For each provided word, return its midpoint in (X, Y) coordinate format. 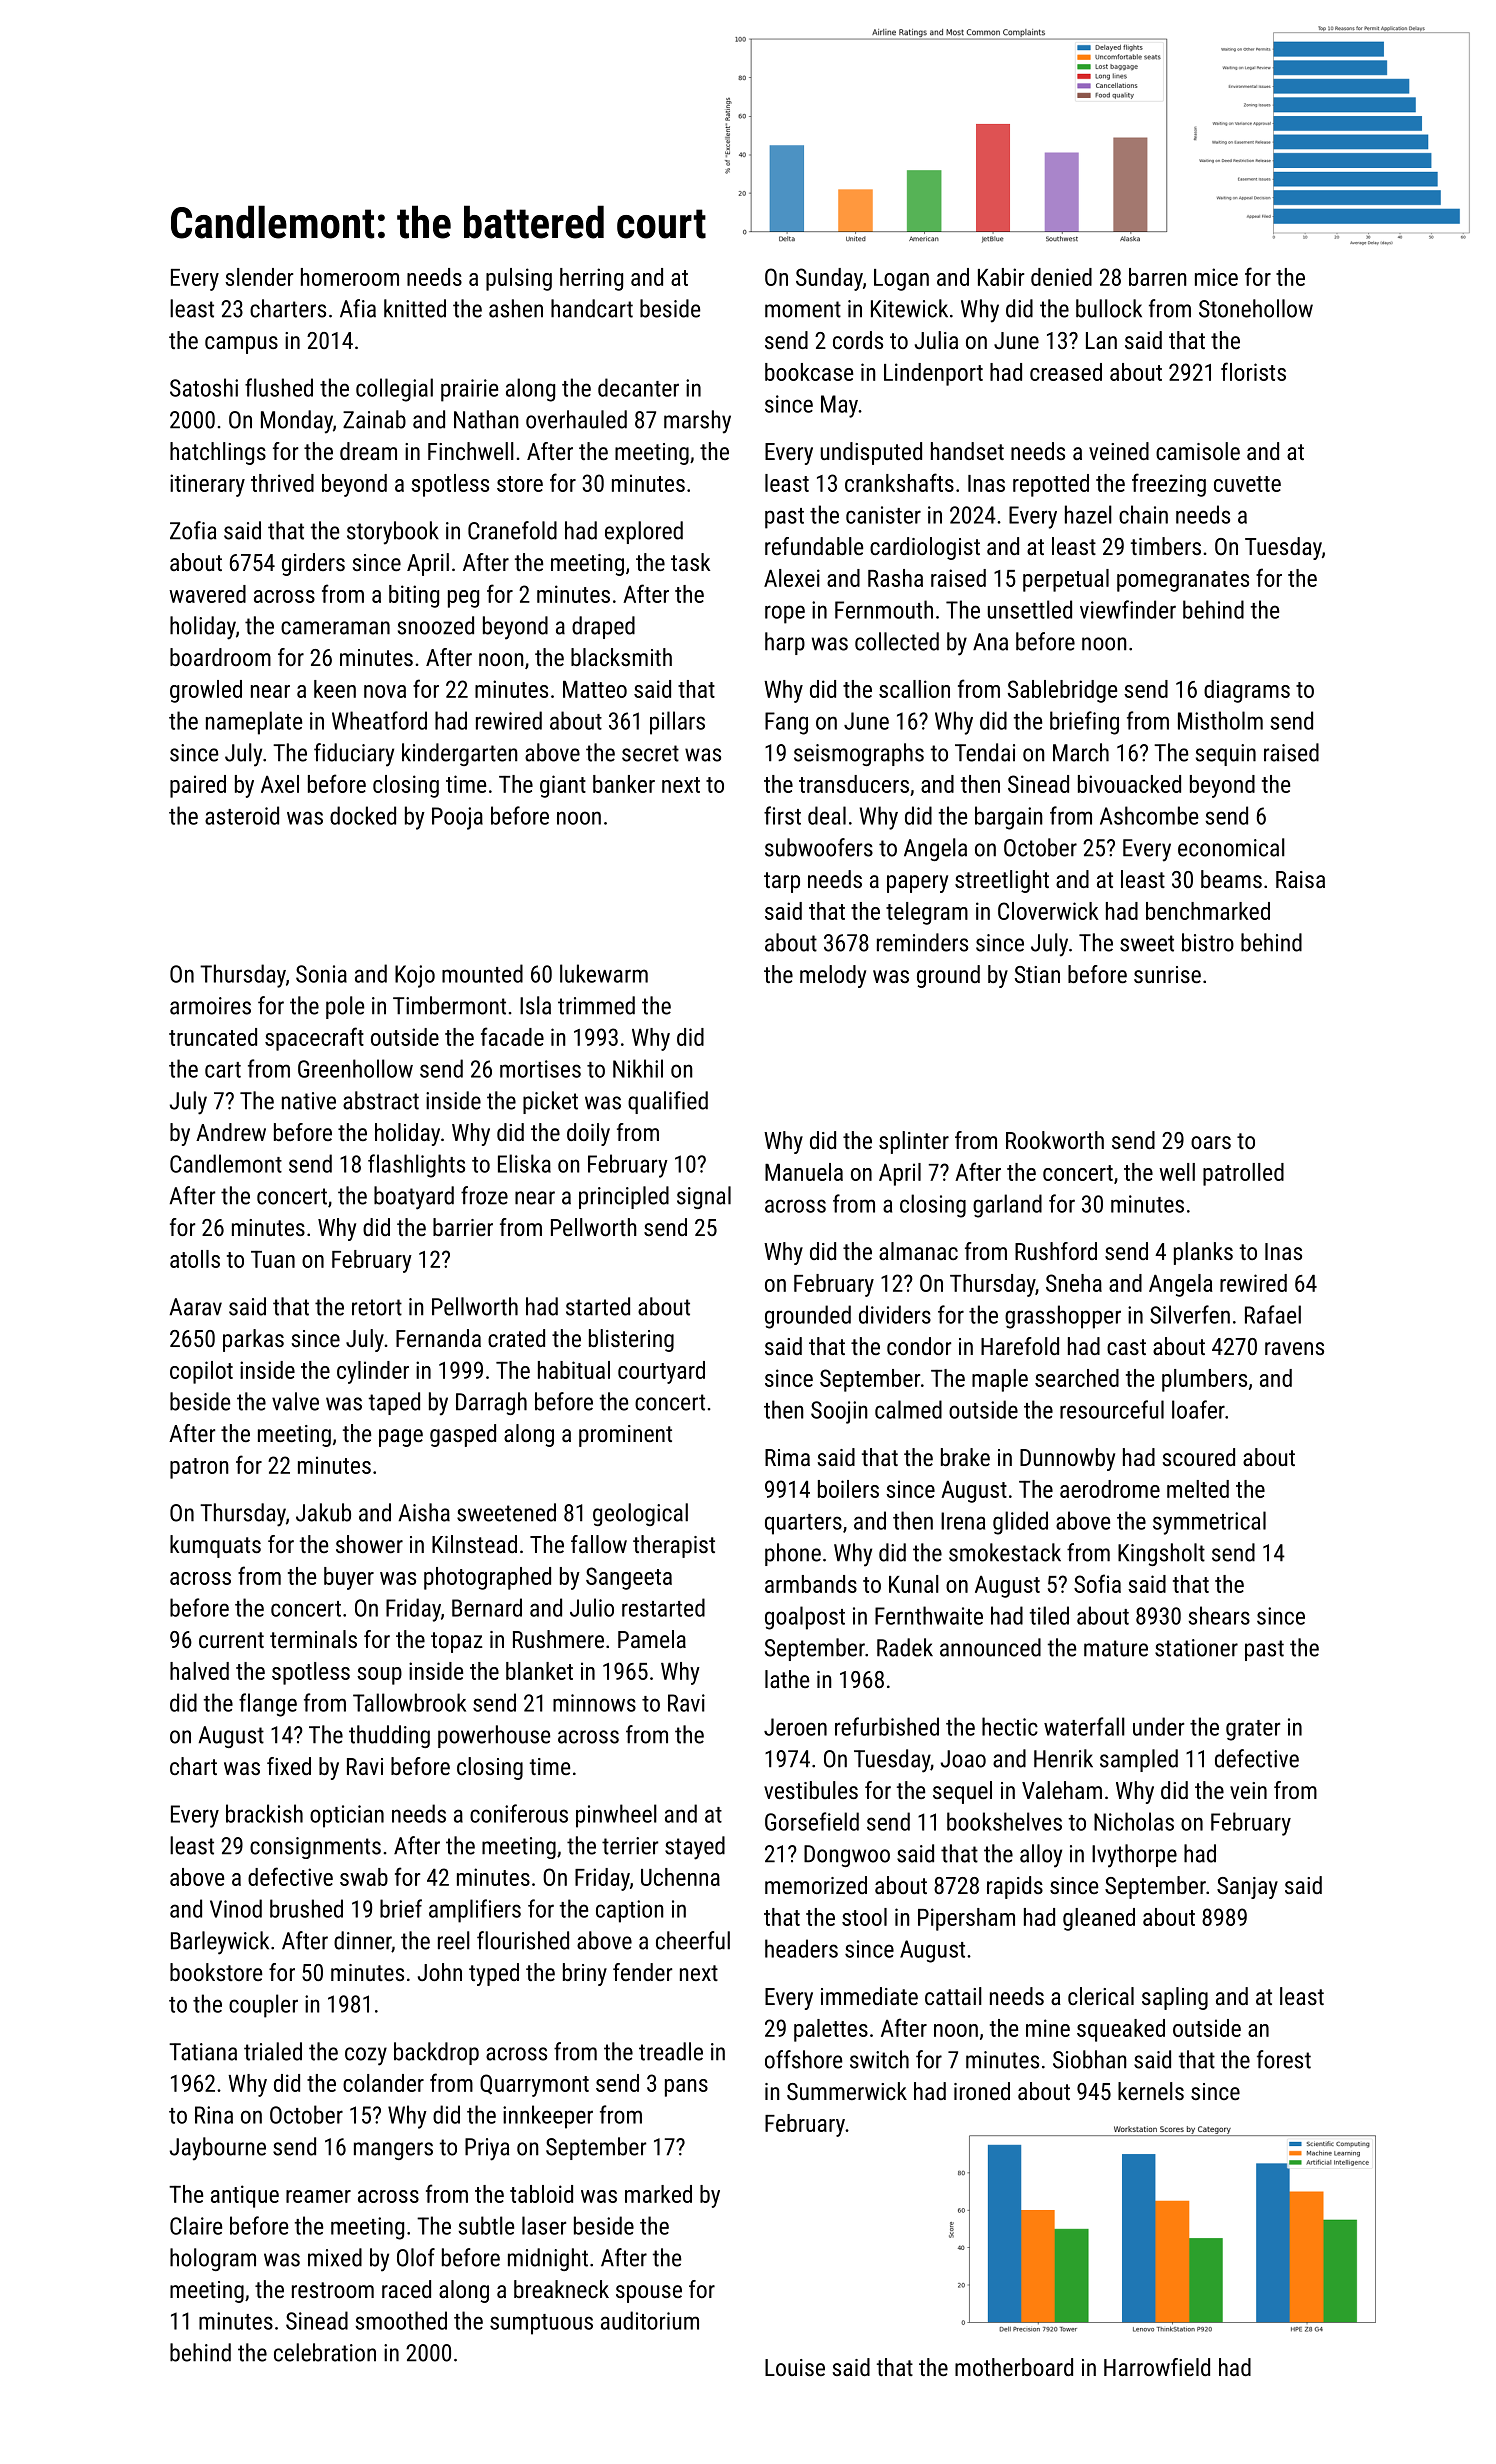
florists (1253, 371)
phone (793, 1554)
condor (919, 1346)
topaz (457, 1642)
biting (414, 596)
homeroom (350, 277)
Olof (416, 2257)
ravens (1294, 1348)
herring (591, 279)
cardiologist (925, 548)
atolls (195, 1259)
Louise (795, 2367)
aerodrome (1110, 1489)
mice (1216, 277)
